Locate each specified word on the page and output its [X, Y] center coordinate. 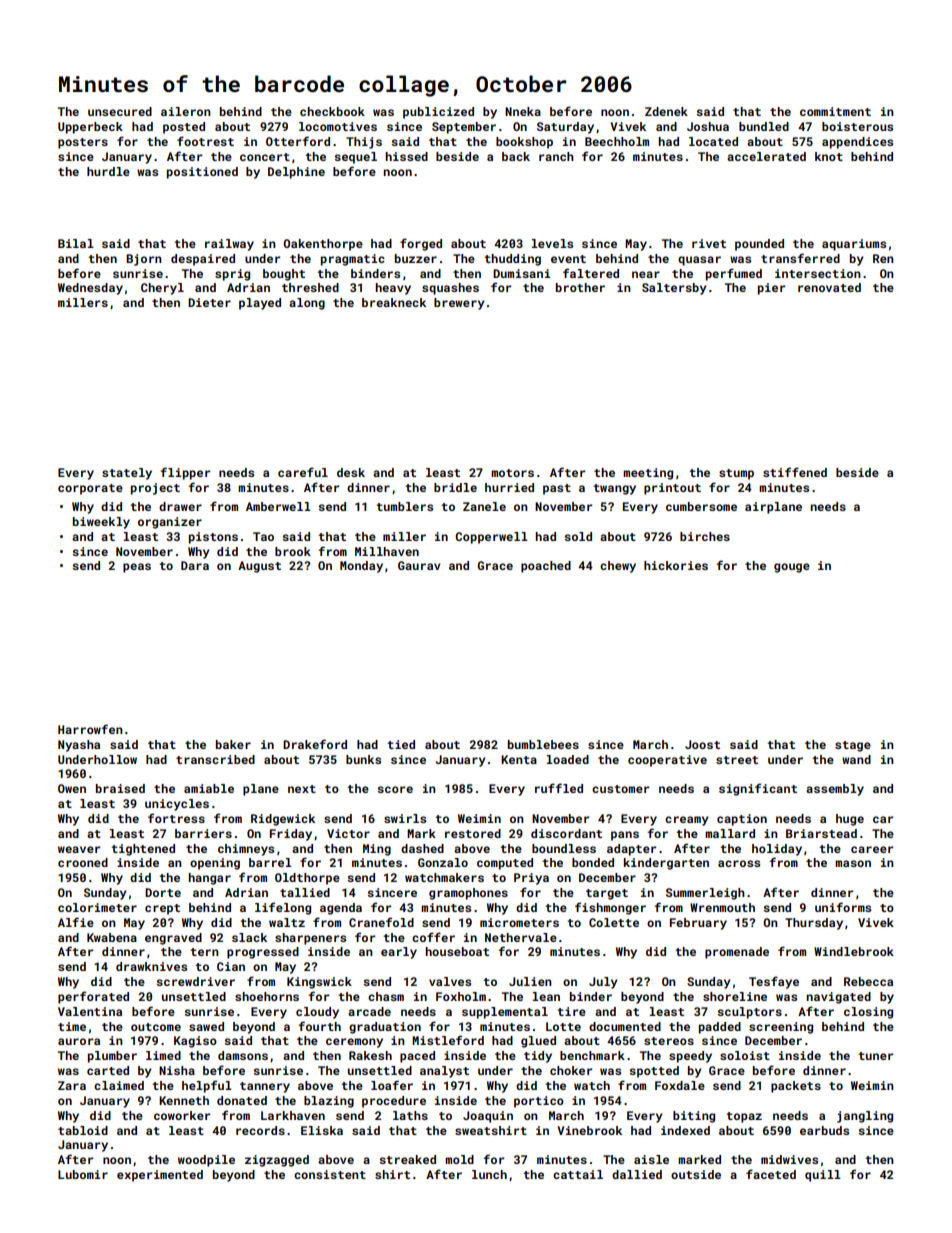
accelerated [766, 156]
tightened [143, 850]
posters [83, 143]
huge [850, 820]
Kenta [519, 759]
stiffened [795, 472]
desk [351, 472]
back [516, 156]
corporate [90, 489]
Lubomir [83, 1174]
